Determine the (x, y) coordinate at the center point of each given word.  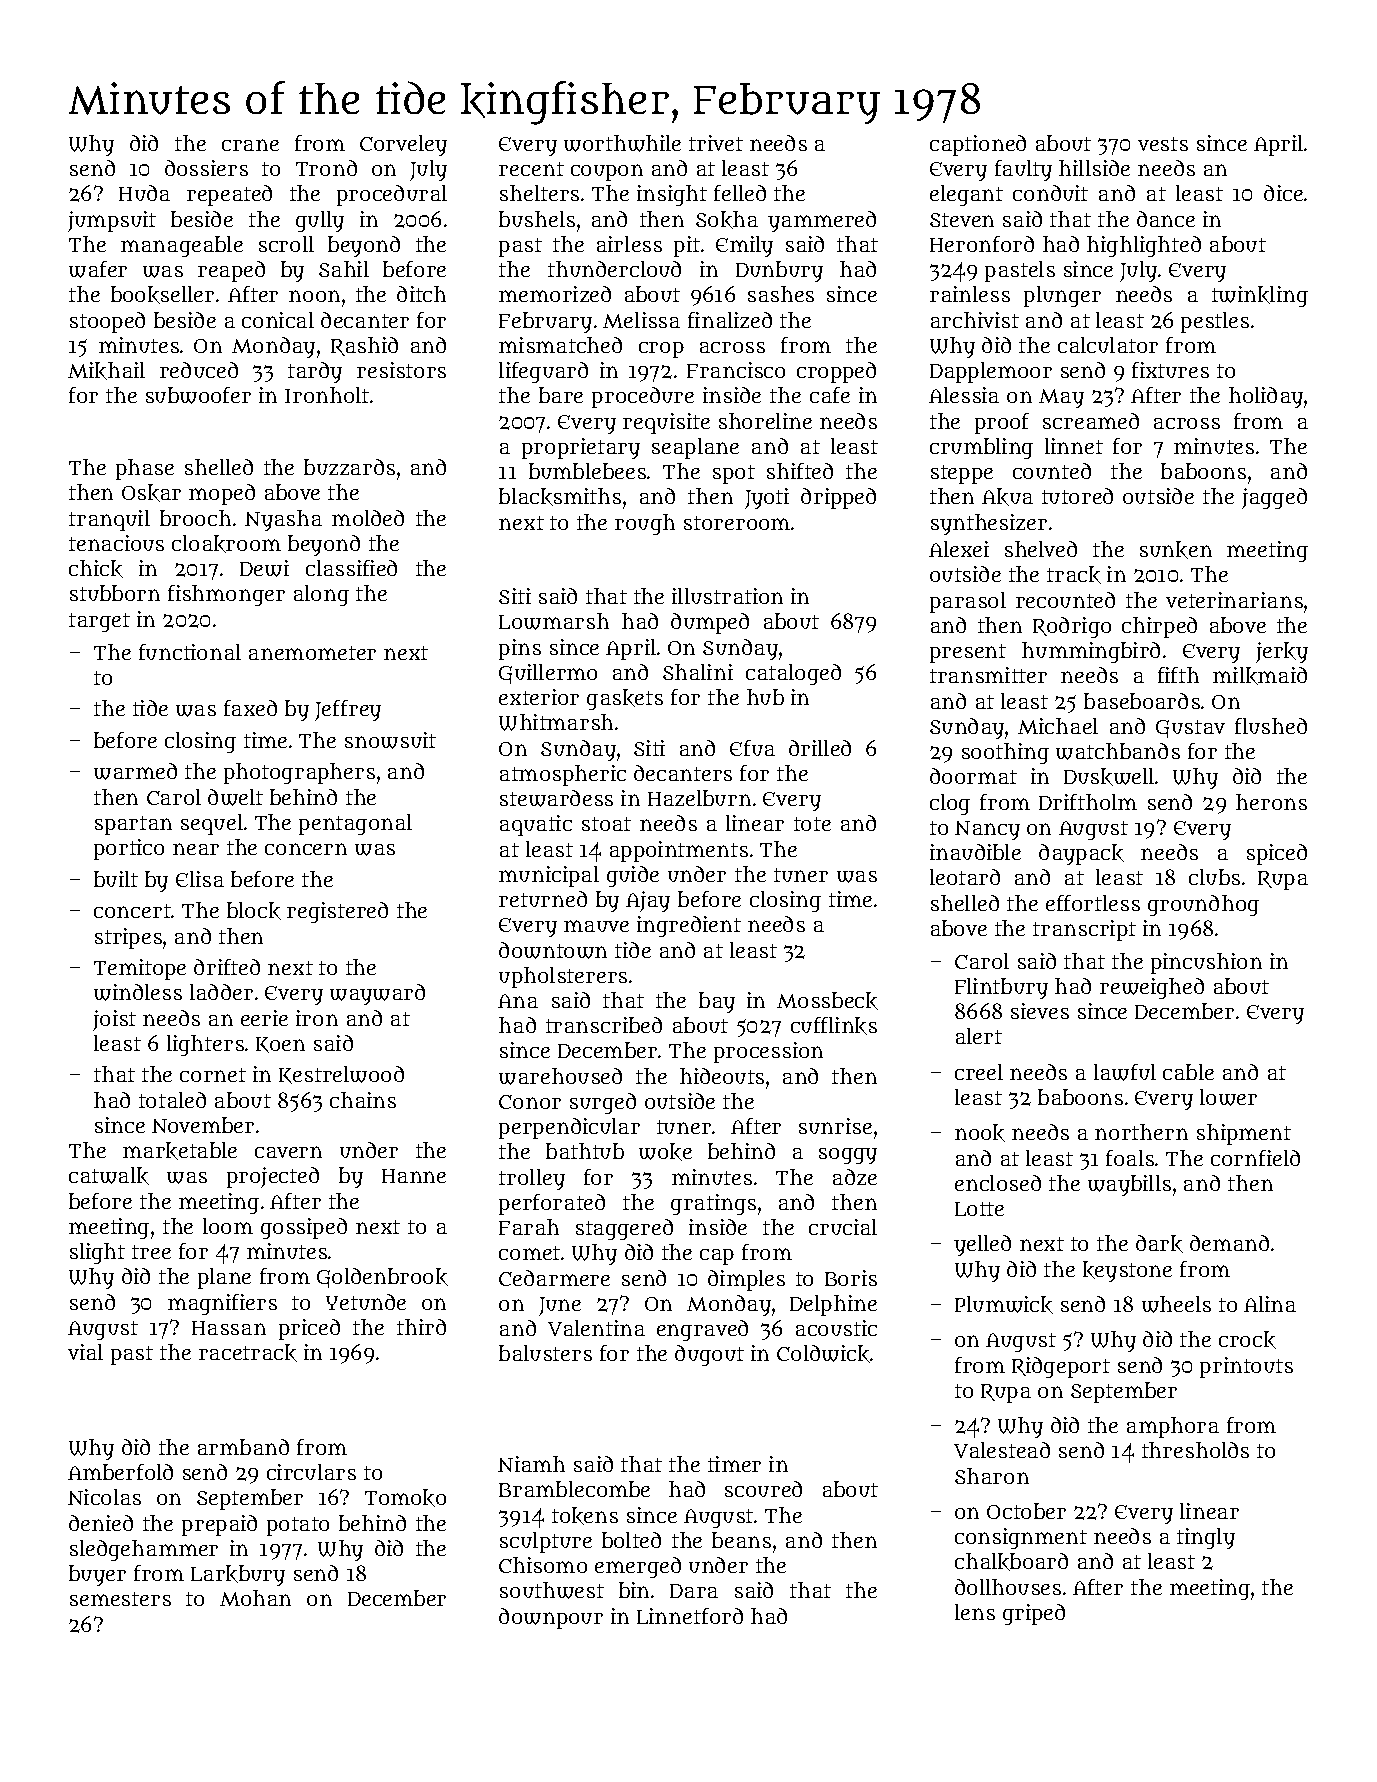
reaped (231, 271)
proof (1002, 423)
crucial (843, 1227)
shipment (1244, 1134)
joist (114, 1020)
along (321, 595)
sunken (1176, 550)
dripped (838, 498)
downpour (551, 1618)
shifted (800, 471)
